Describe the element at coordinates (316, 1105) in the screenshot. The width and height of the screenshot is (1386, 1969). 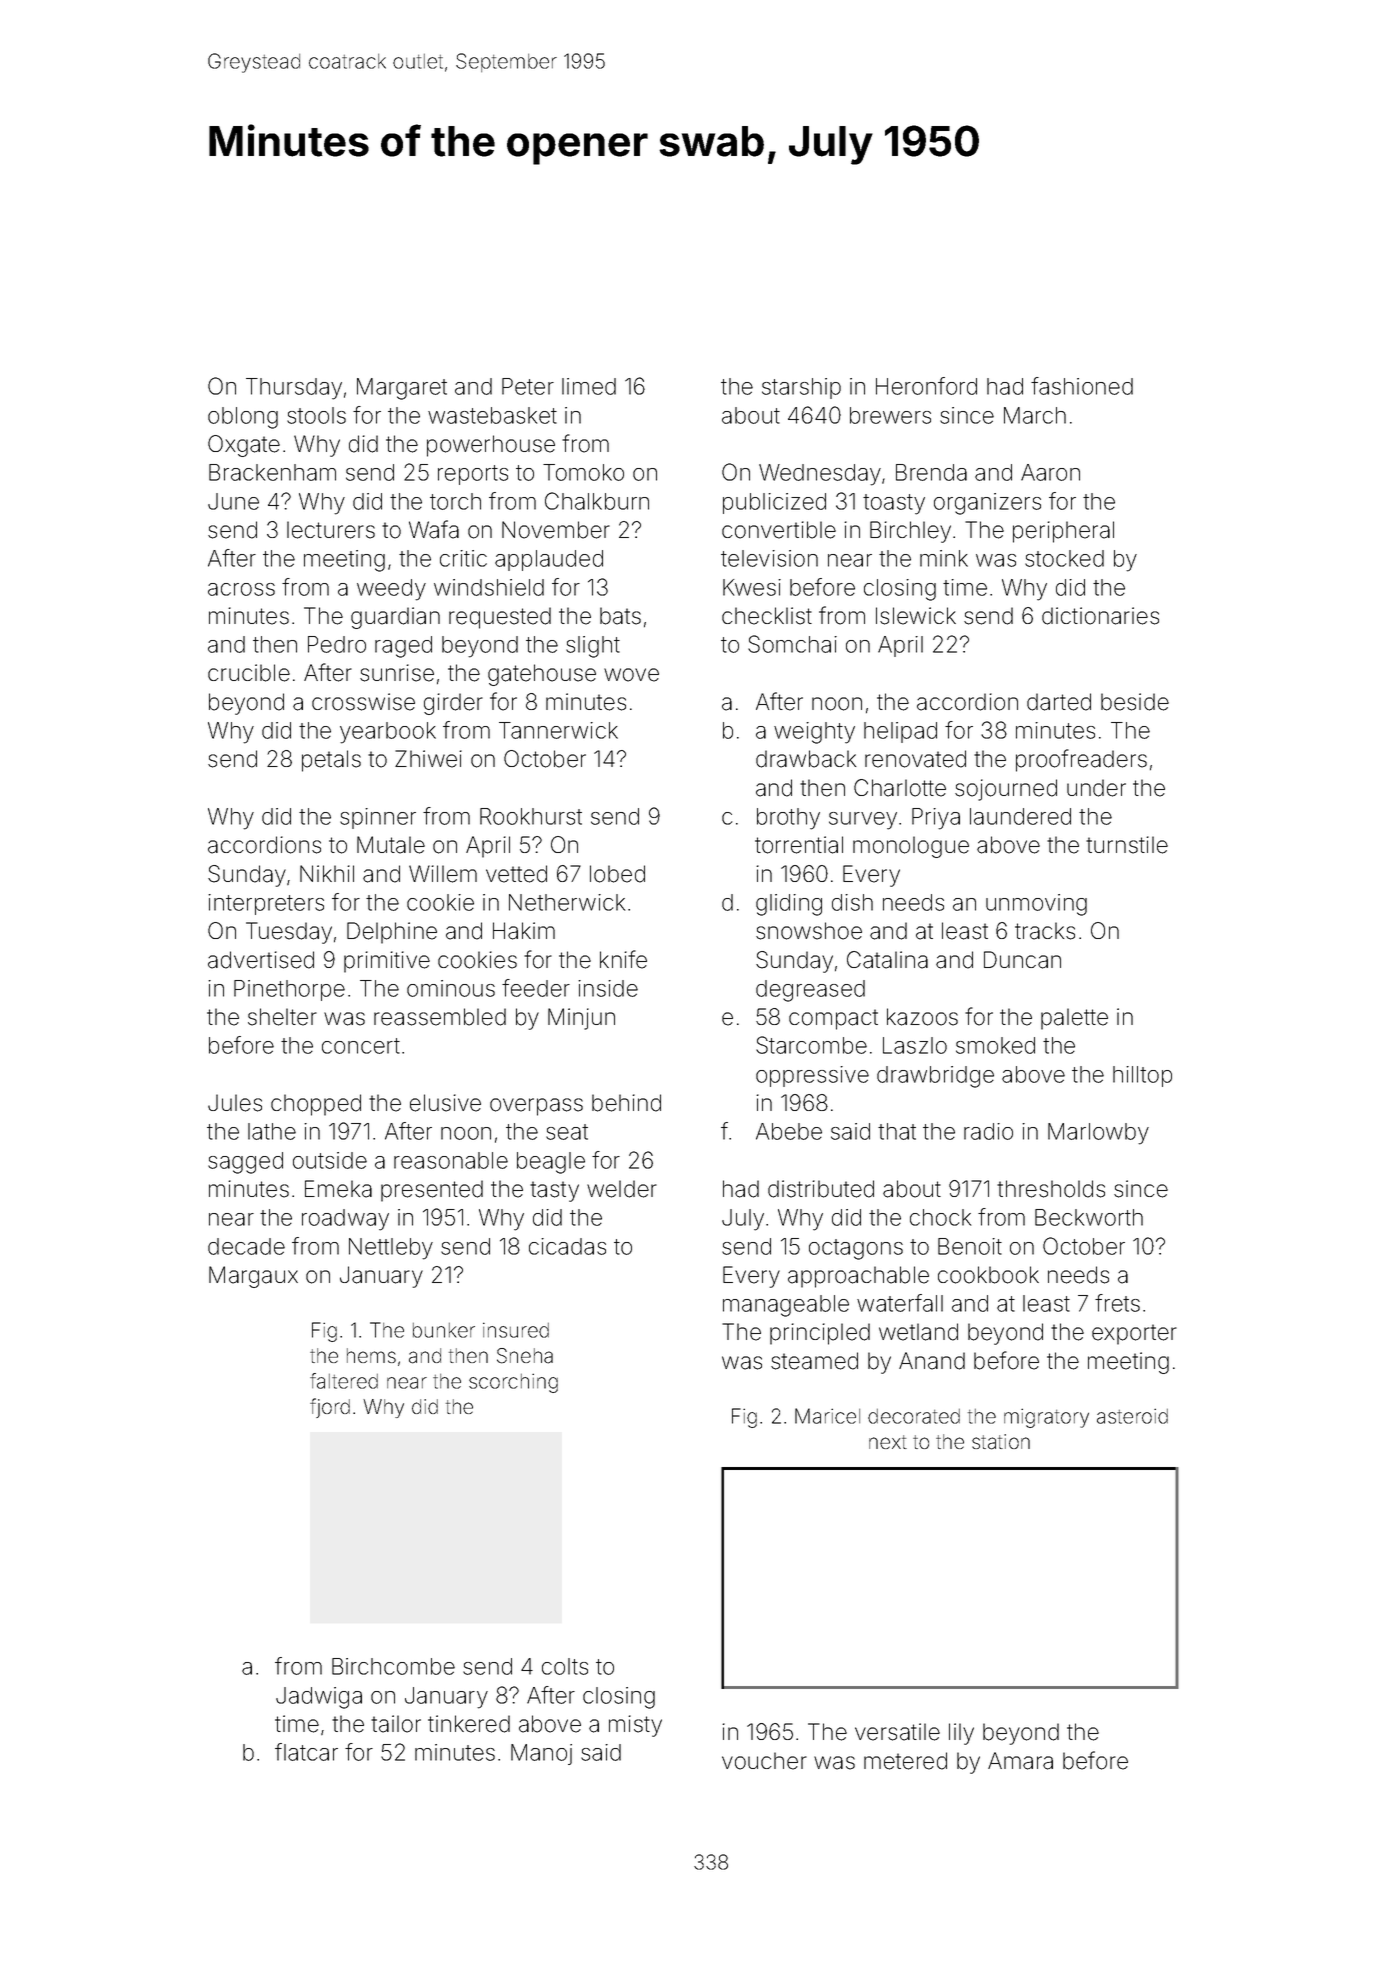
I see `chopped` at that location.
